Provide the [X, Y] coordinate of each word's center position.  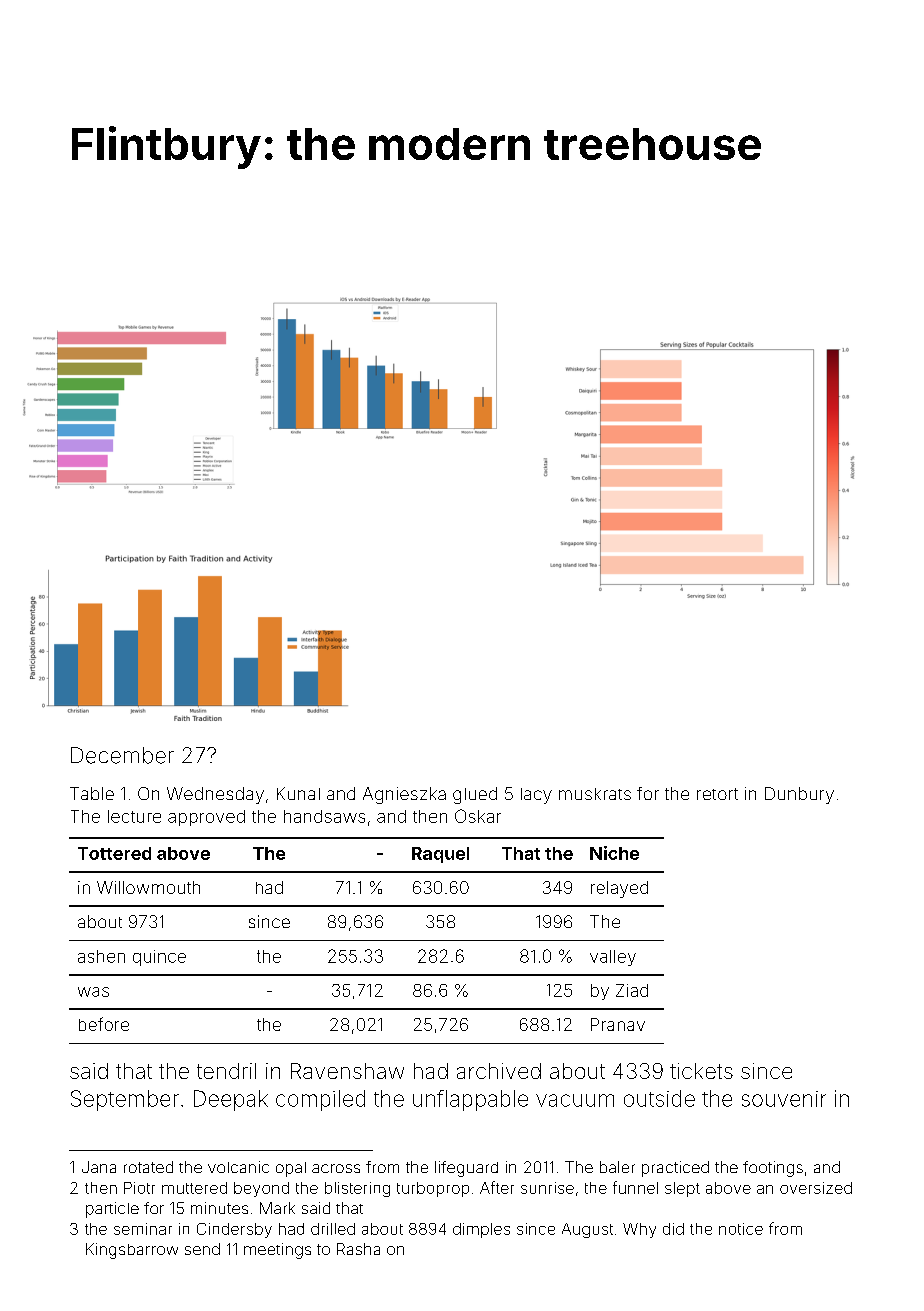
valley [613, 958]
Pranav [618, 1024]
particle [112, 1210]
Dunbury [799, 795]
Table [92, 793]
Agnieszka [404, 795]
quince [159, 958]
